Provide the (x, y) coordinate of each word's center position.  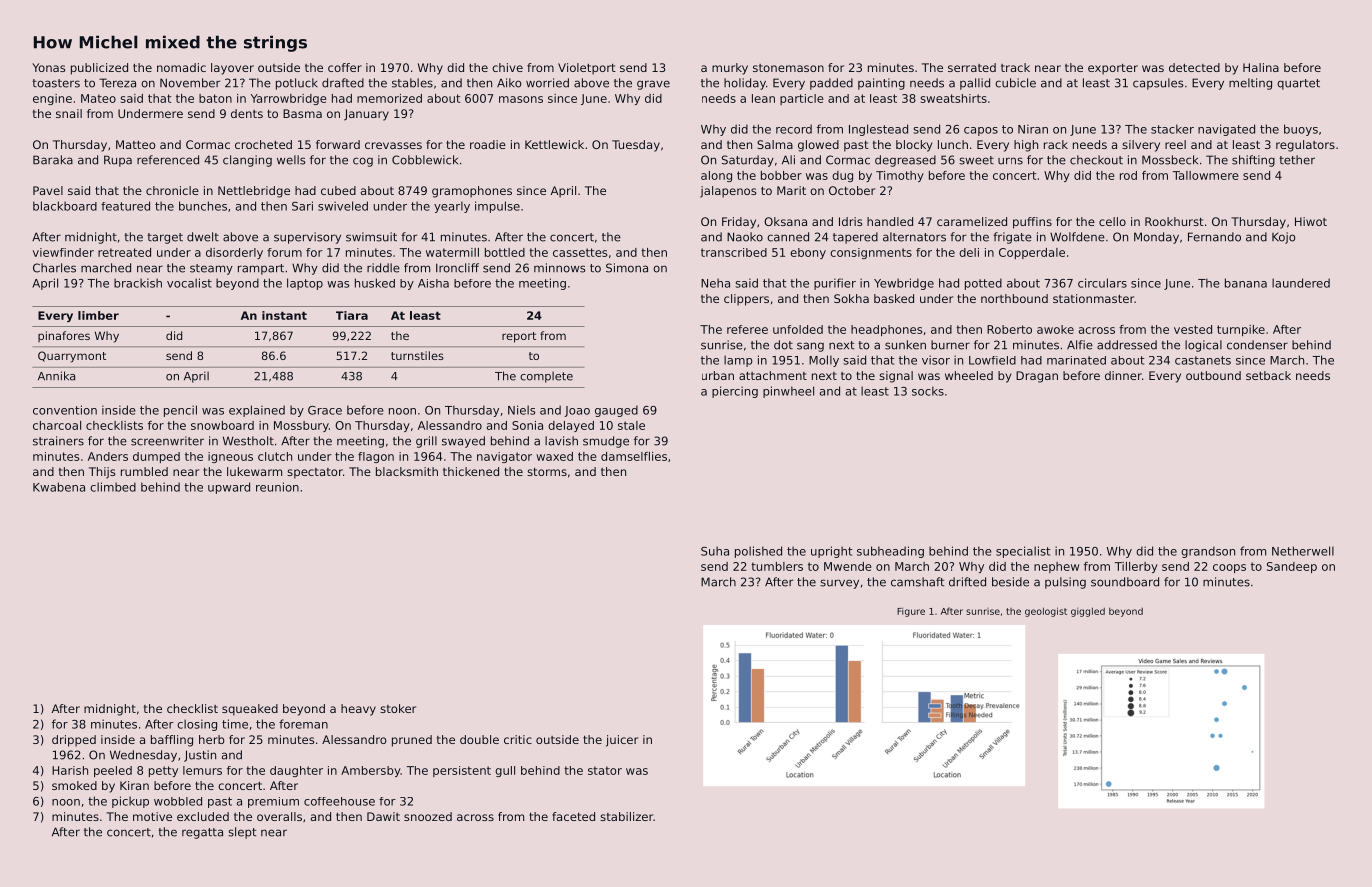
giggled (1088, 612)
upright (832, 552)
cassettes (580, 252)
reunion (277, 487)
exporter (1113, 69)
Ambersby (370, 771)
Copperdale (1032, 253)
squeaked (250, 710)
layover (232, 69)
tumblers (777, 566)
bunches (203, 206)
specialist (1023, 552)
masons (521, 99)
